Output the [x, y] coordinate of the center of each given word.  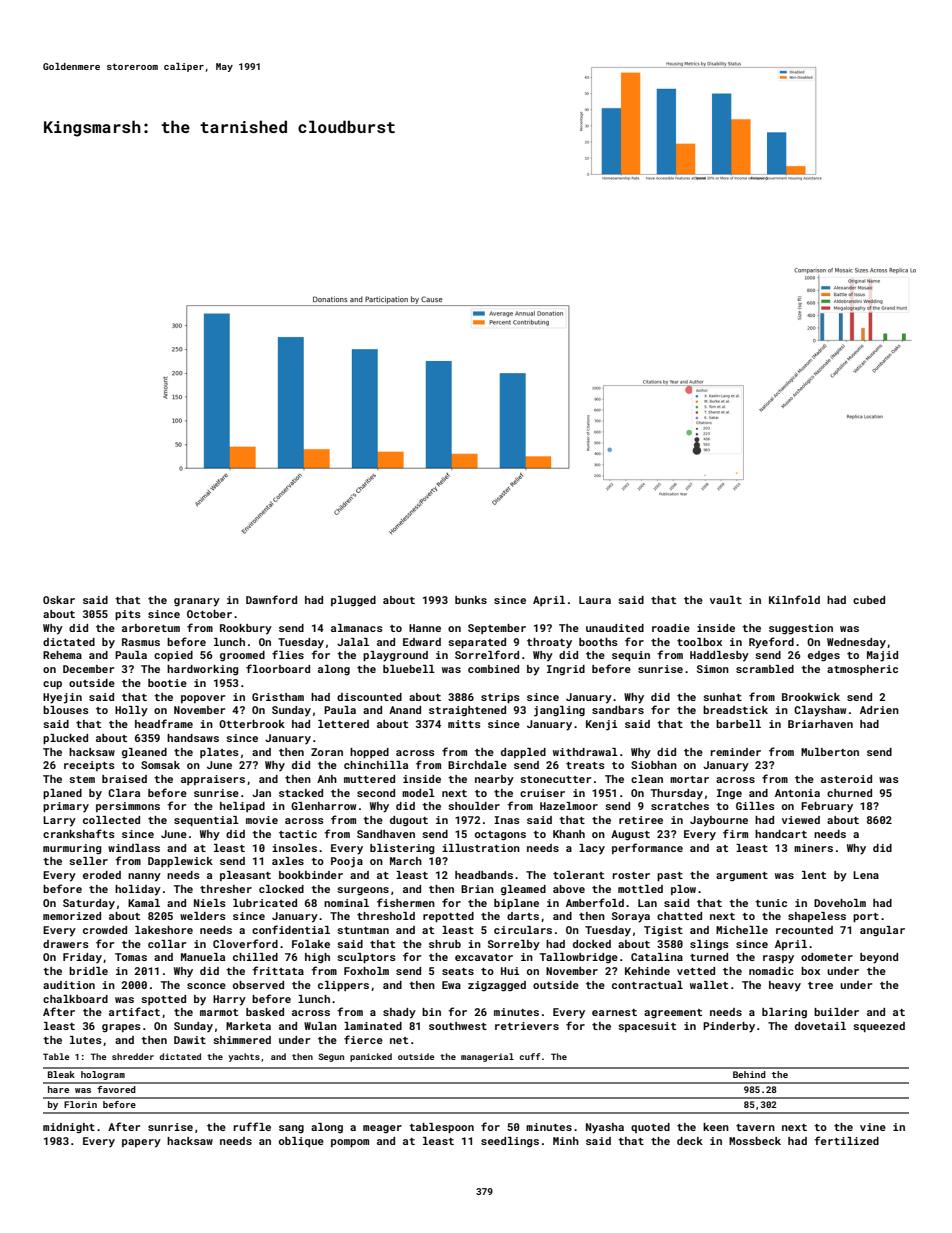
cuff [530, 1056]
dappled [523, 753]
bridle [88, 971]
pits [128, 615]
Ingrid [566, 670]
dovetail [820, 1026]
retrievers [527, 1026]
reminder [736, 752]
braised [124, 779]
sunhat [722, 697]
